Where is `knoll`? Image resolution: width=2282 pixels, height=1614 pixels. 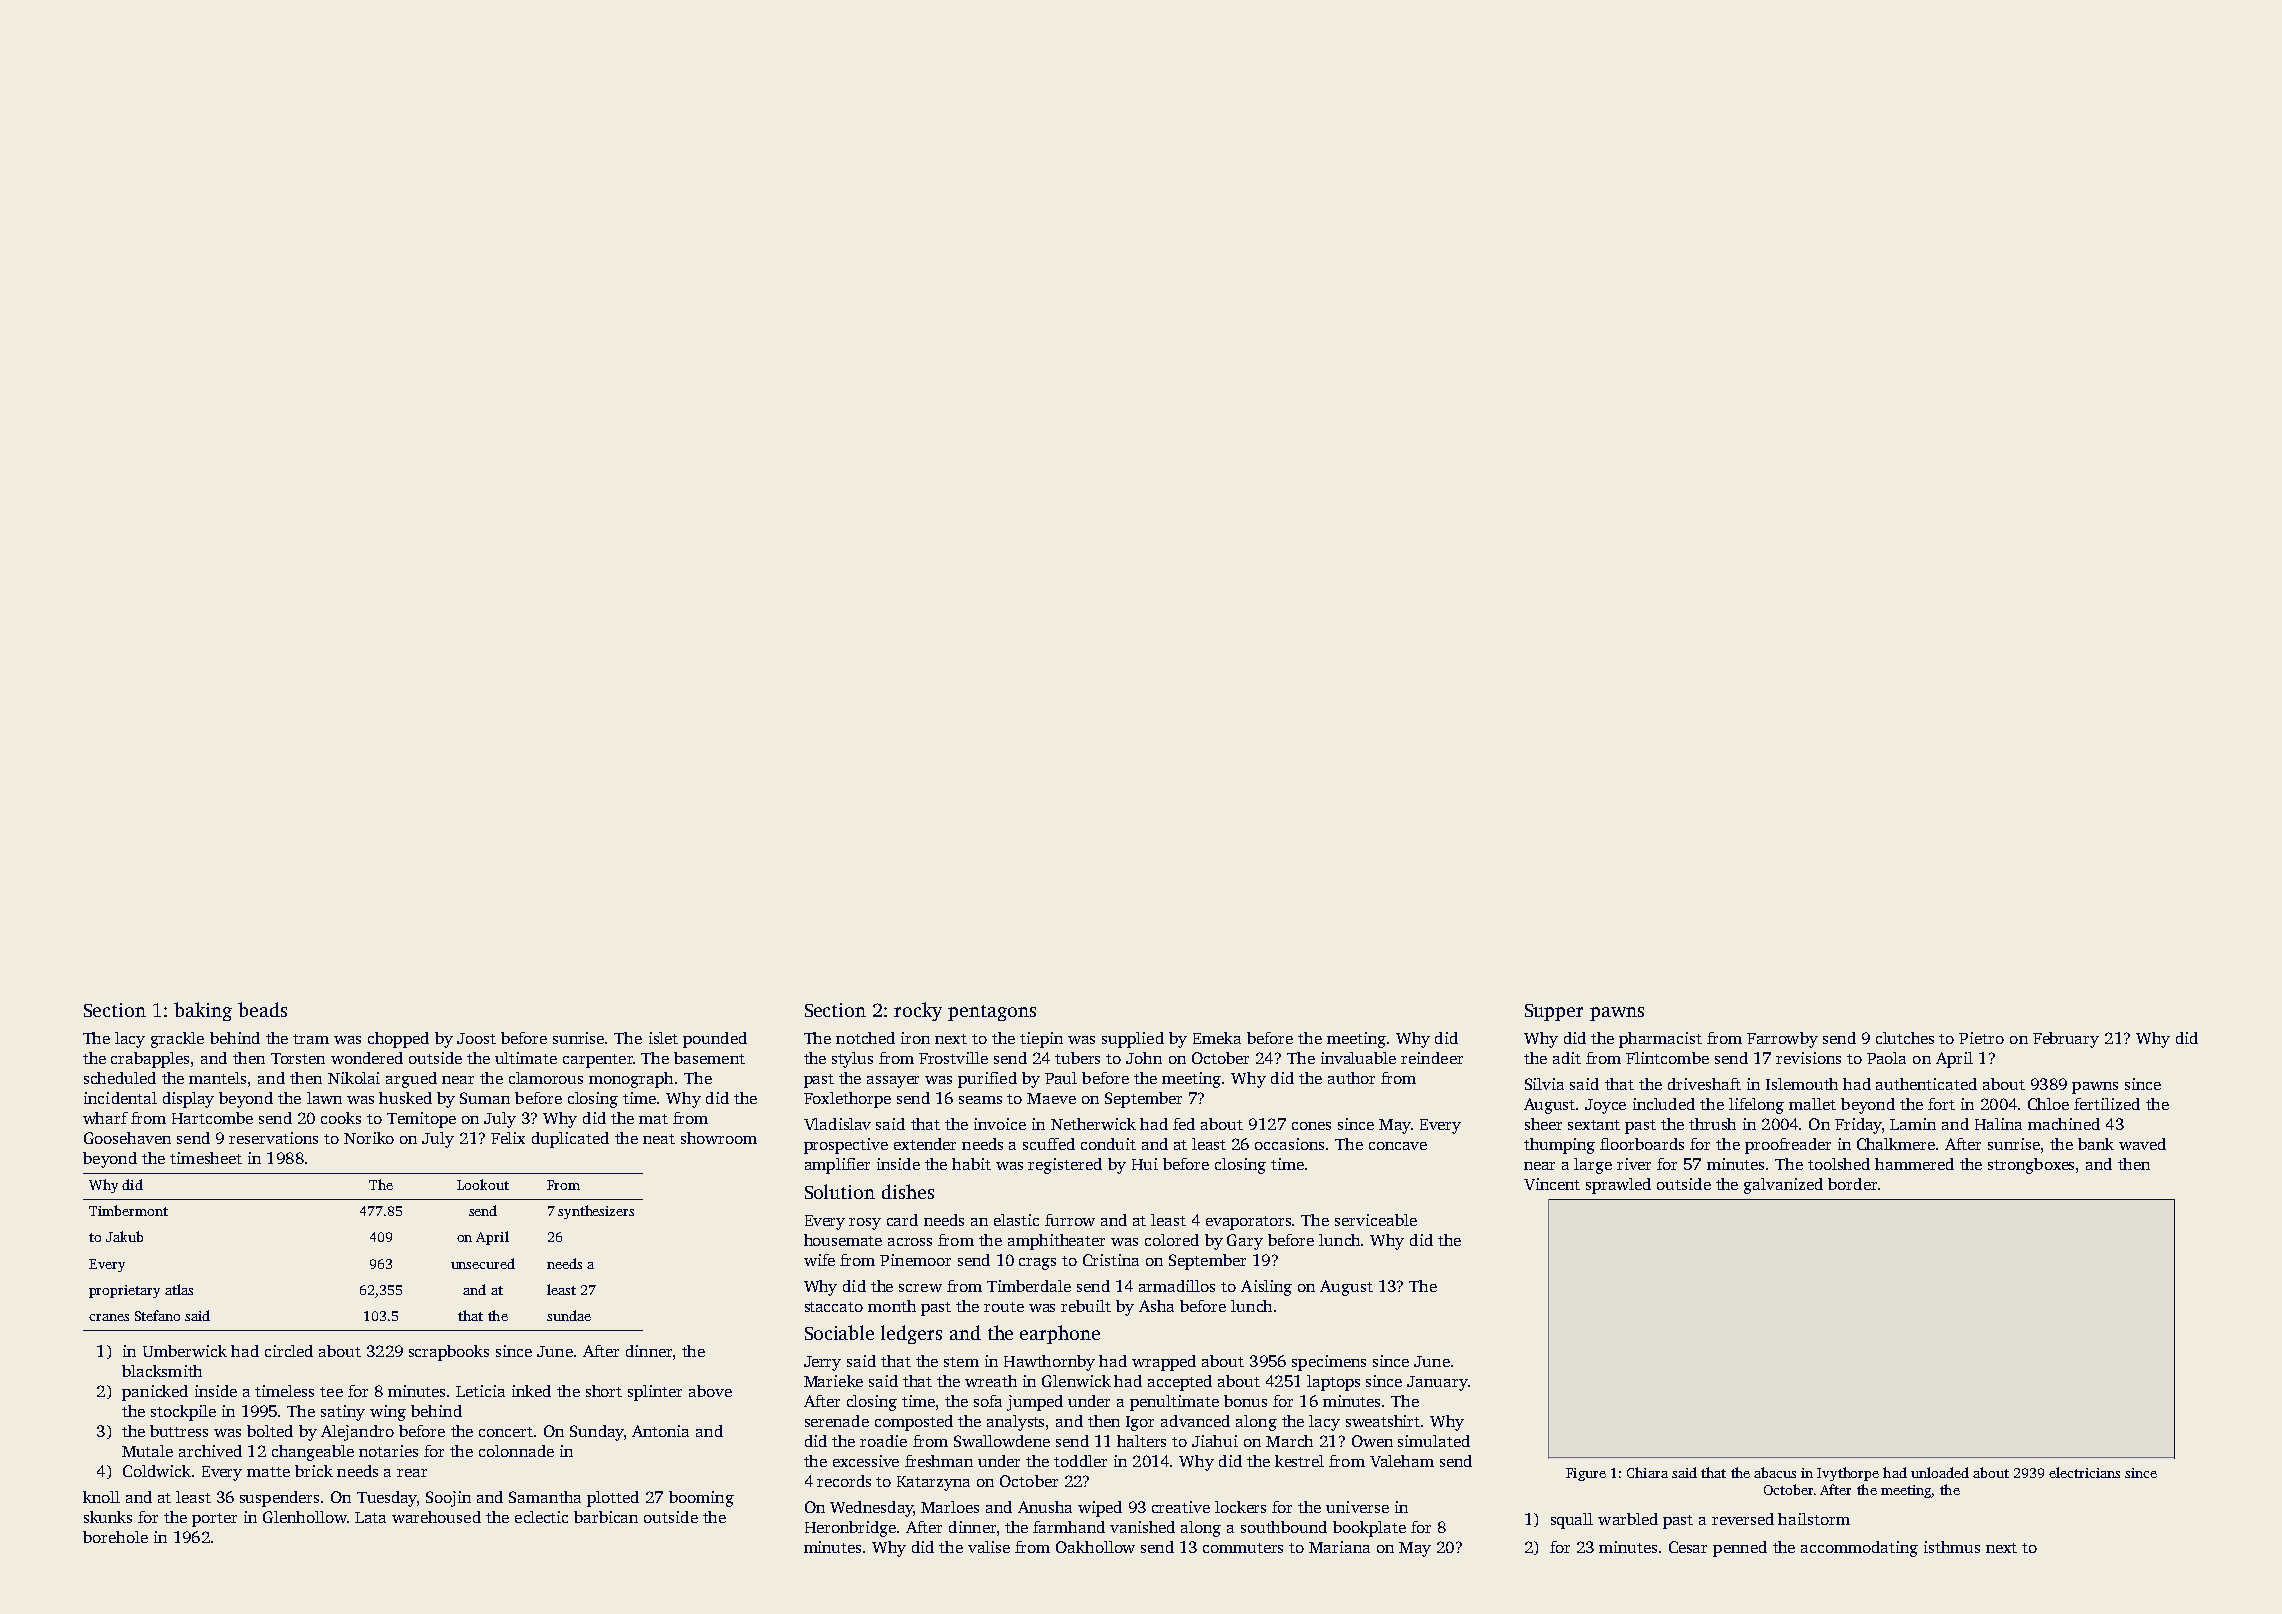 knoll is located at coordinates (101, 1497).
